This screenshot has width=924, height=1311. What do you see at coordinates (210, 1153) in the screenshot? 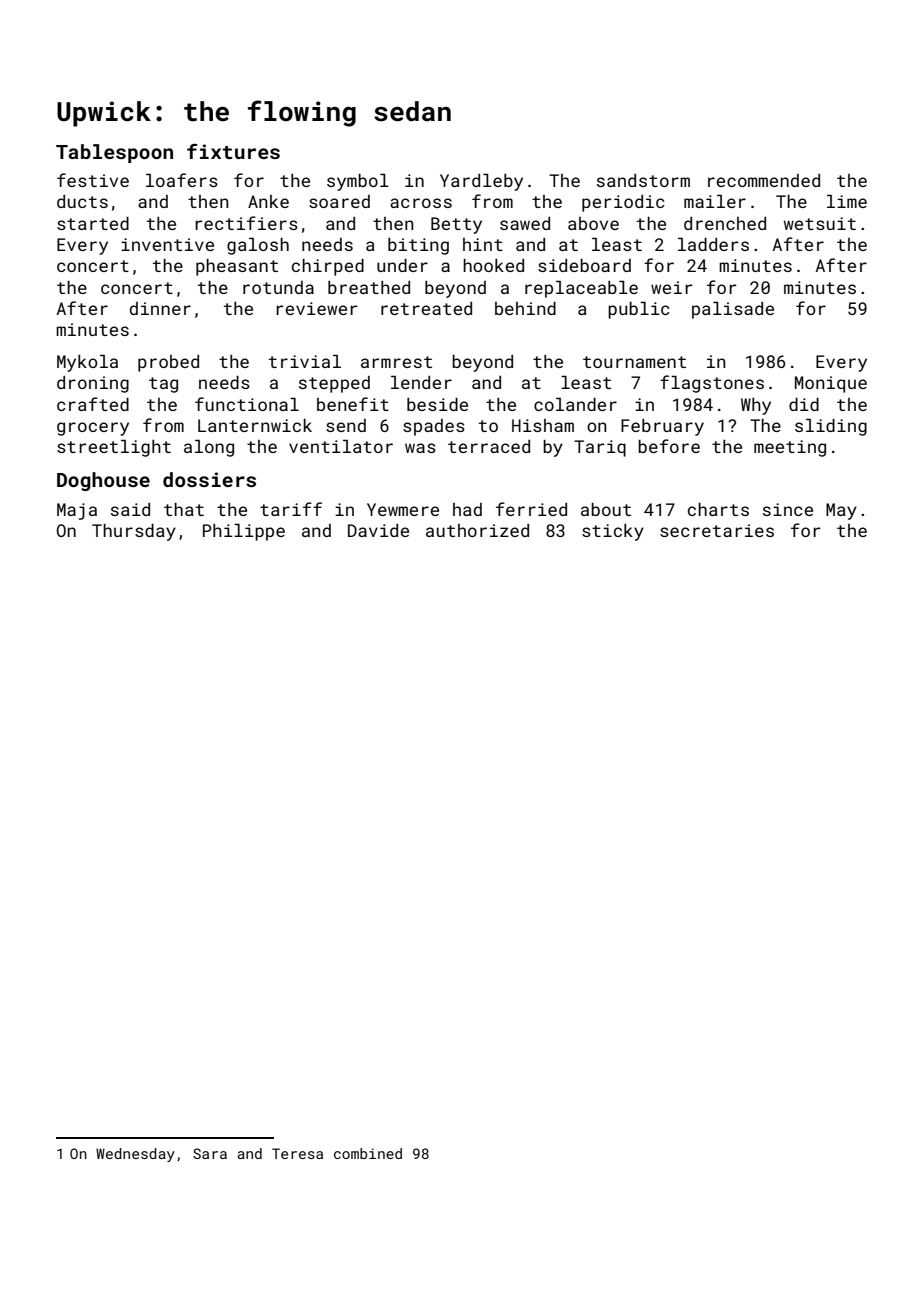
I see `Sara` at bounding box center [210, 1153].
